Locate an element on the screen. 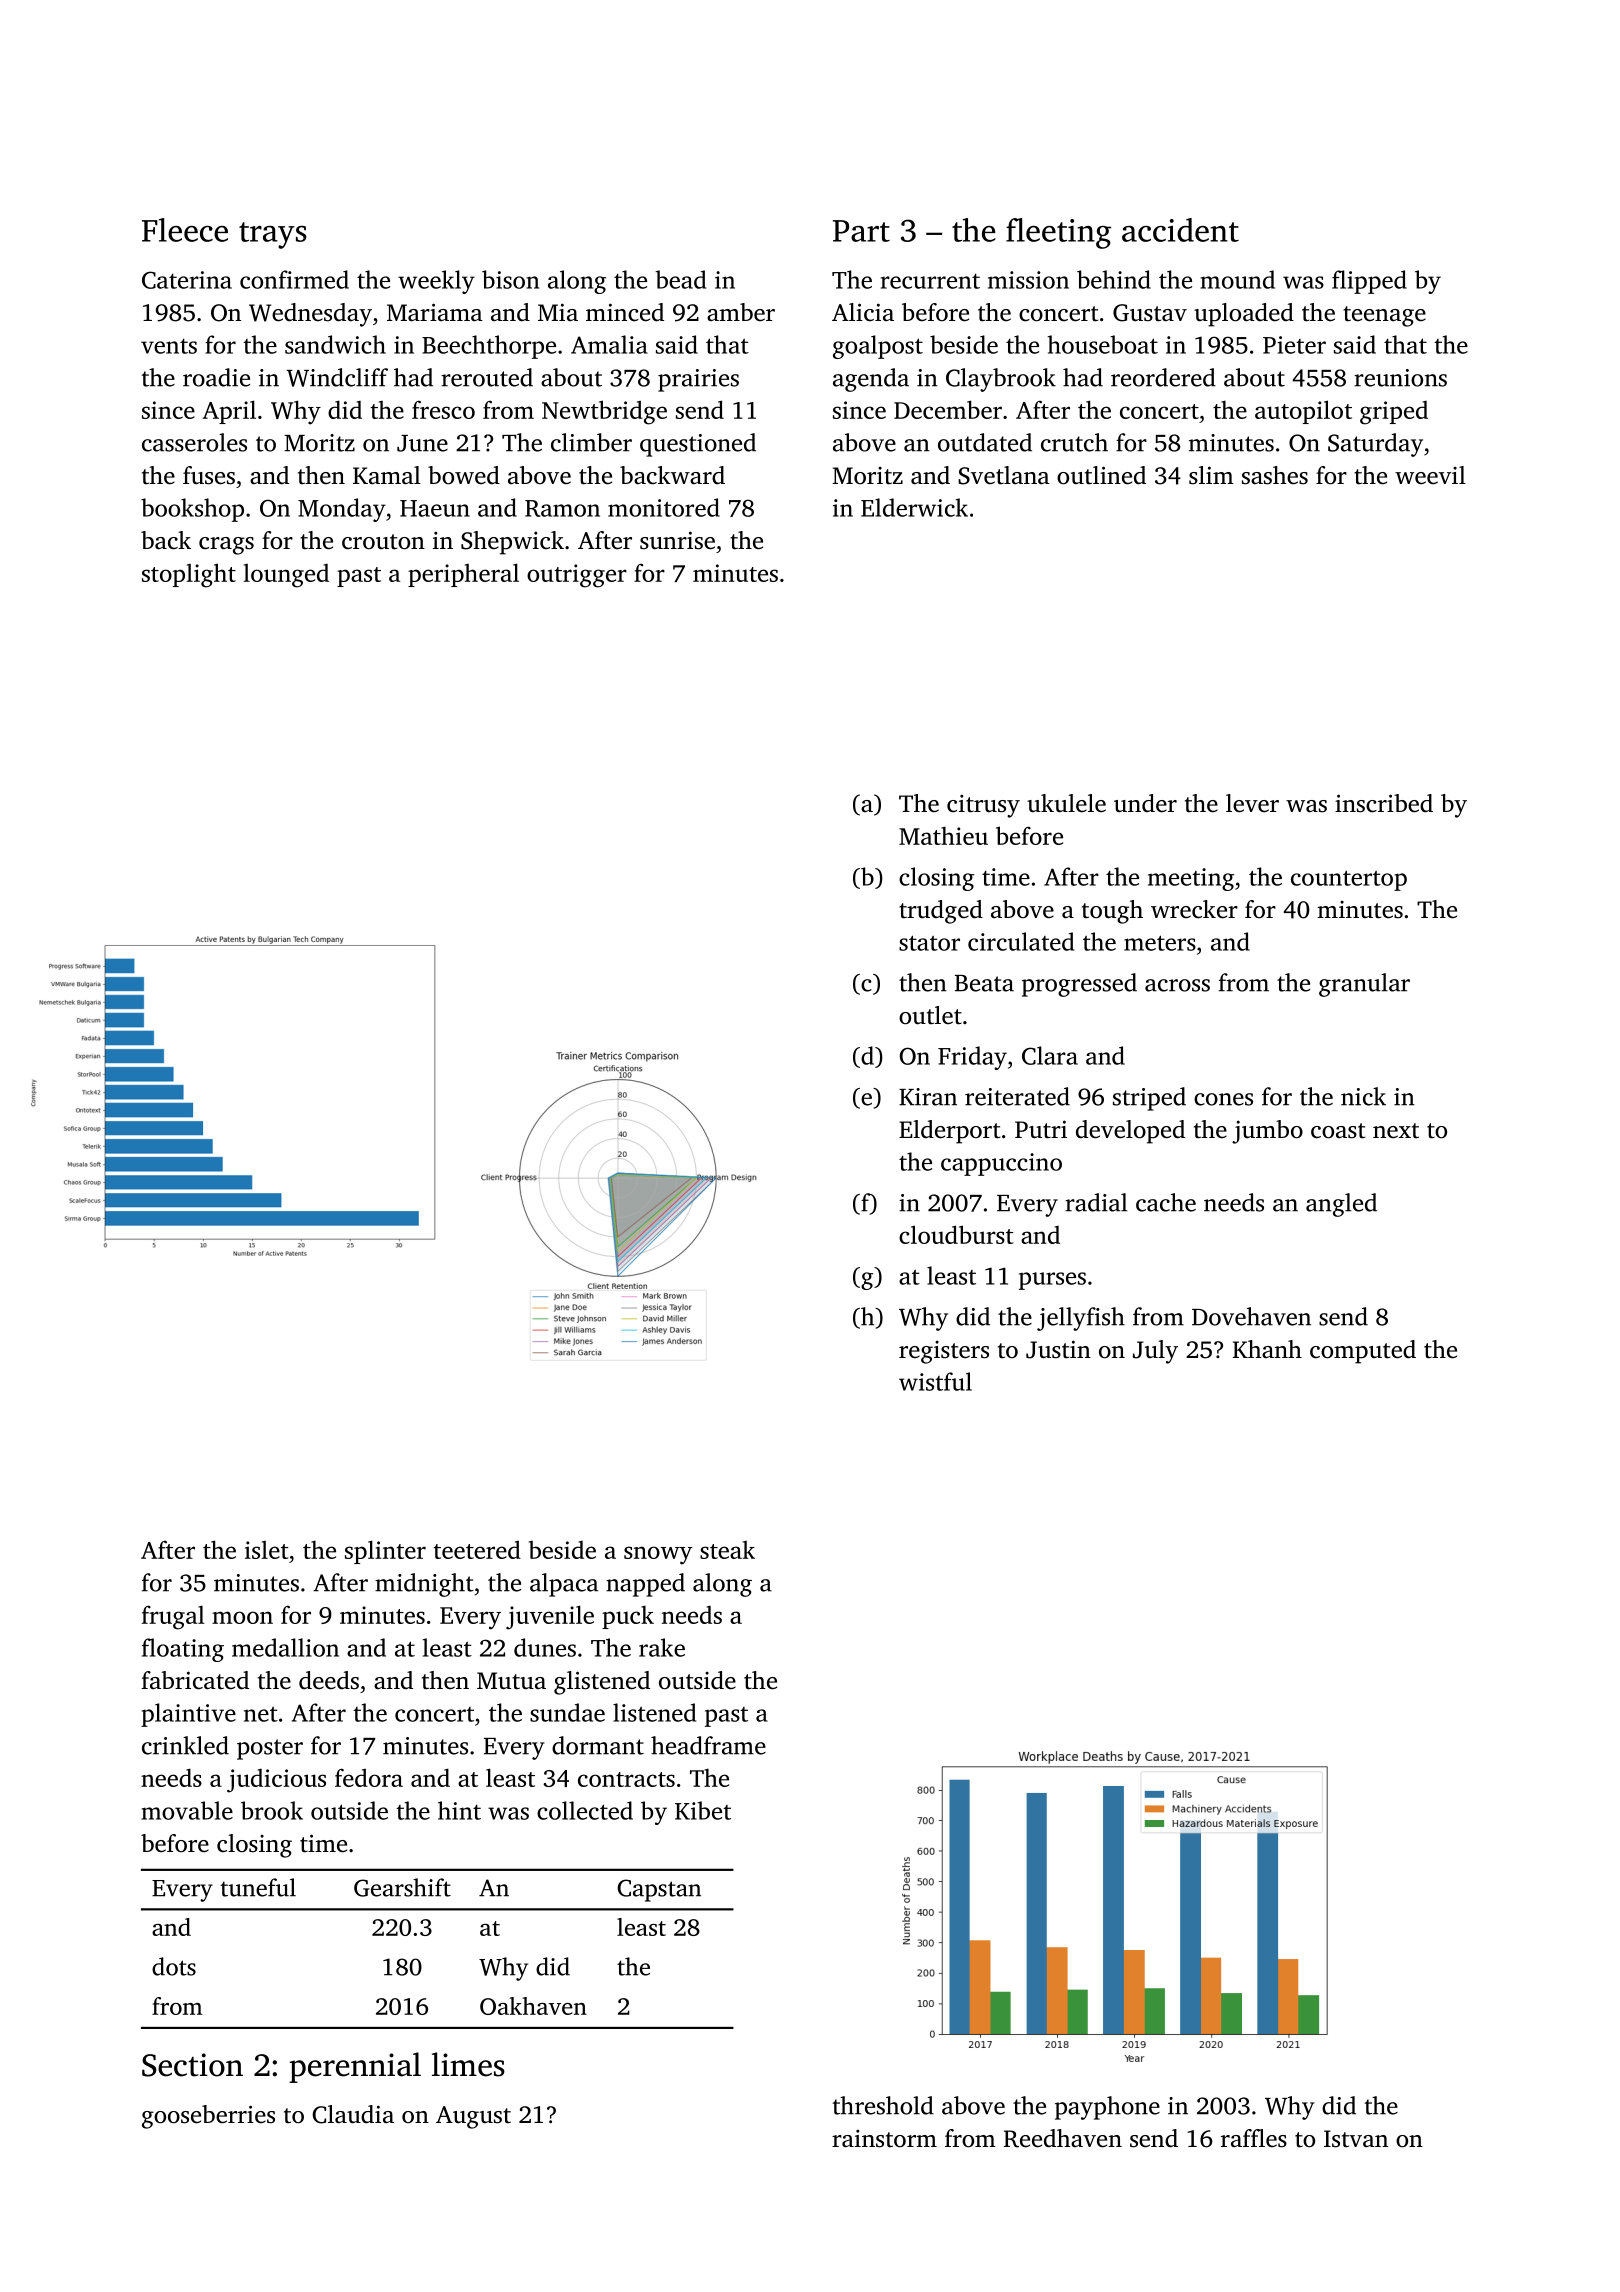 The height and width of the screenshot is (2292, 1620). flipped is located at coordinates (1369, 282).
